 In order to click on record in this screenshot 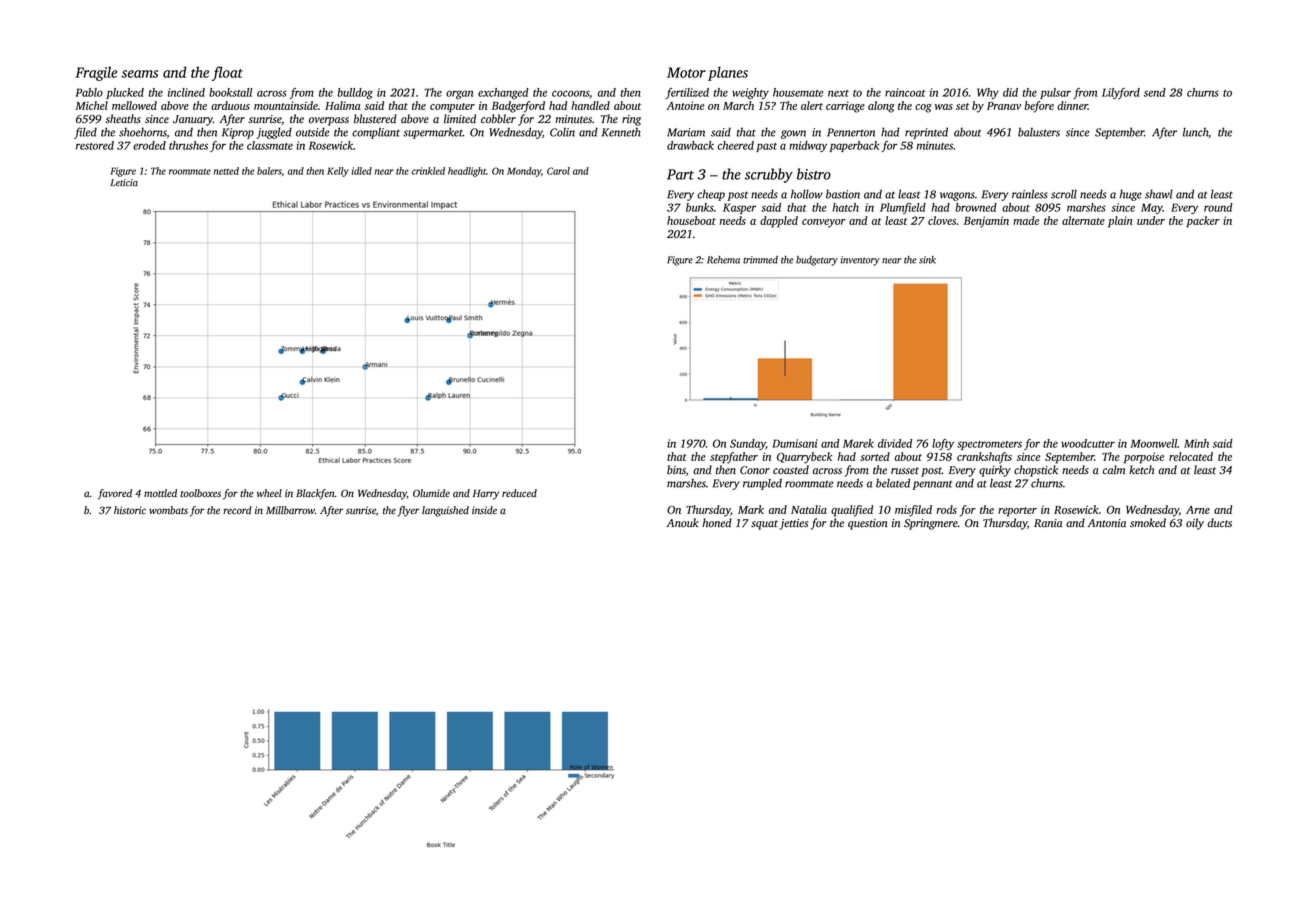, I will do `click(237, 510)`.
